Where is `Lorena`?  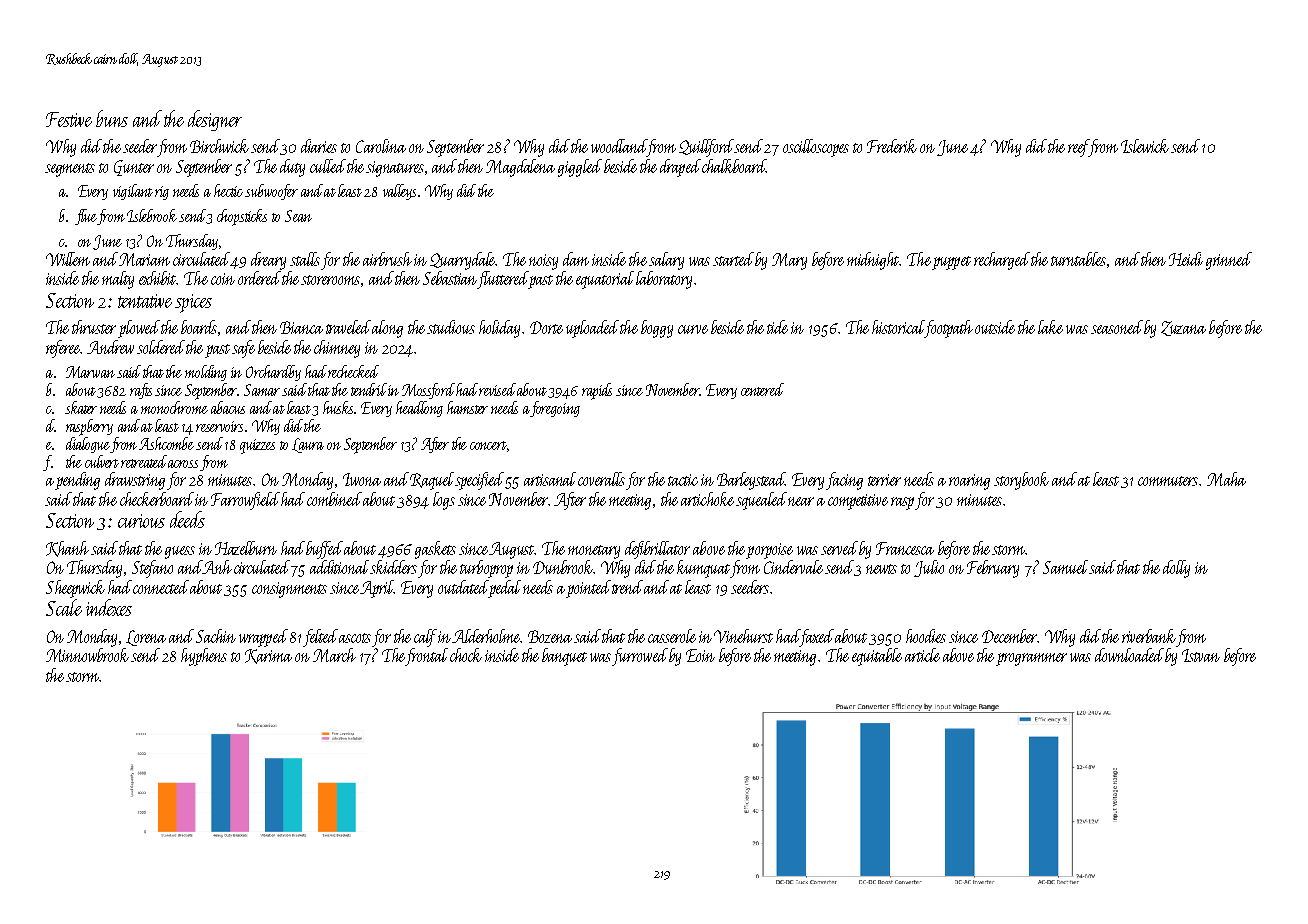 Lorena is located at coordinates (146, 638).
